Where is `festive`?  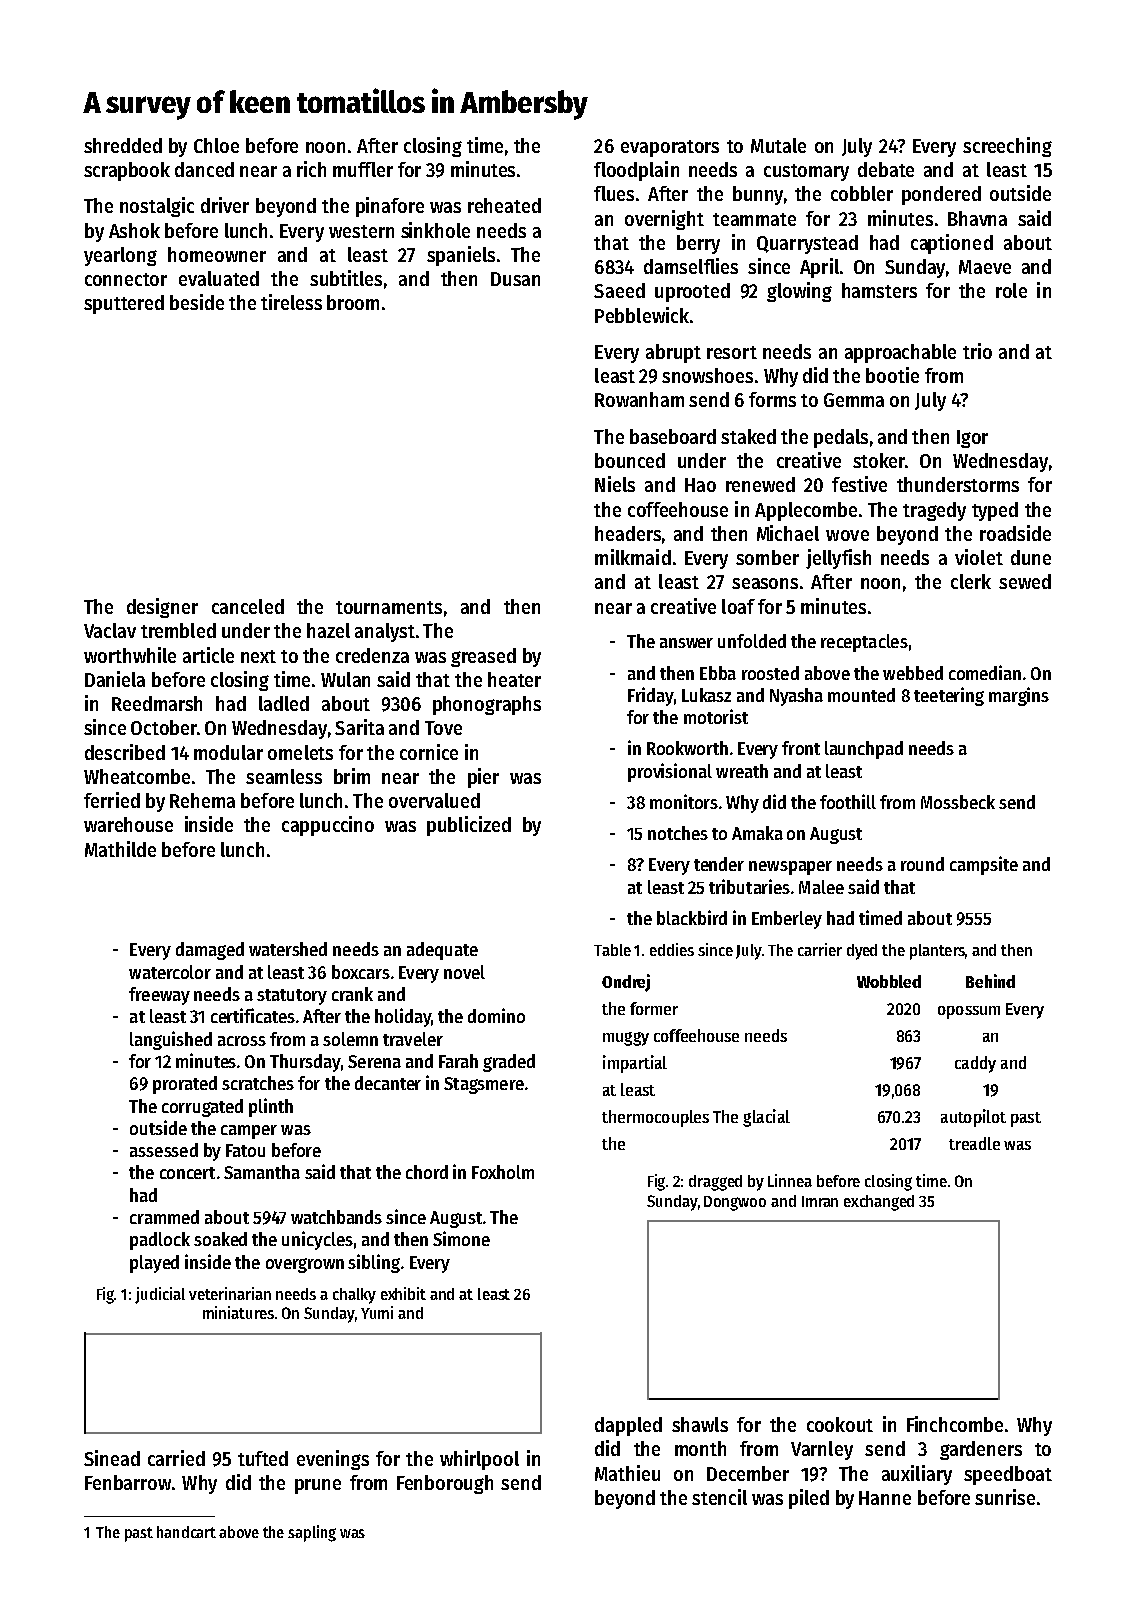
festive is located at coordinates (859, 484).
